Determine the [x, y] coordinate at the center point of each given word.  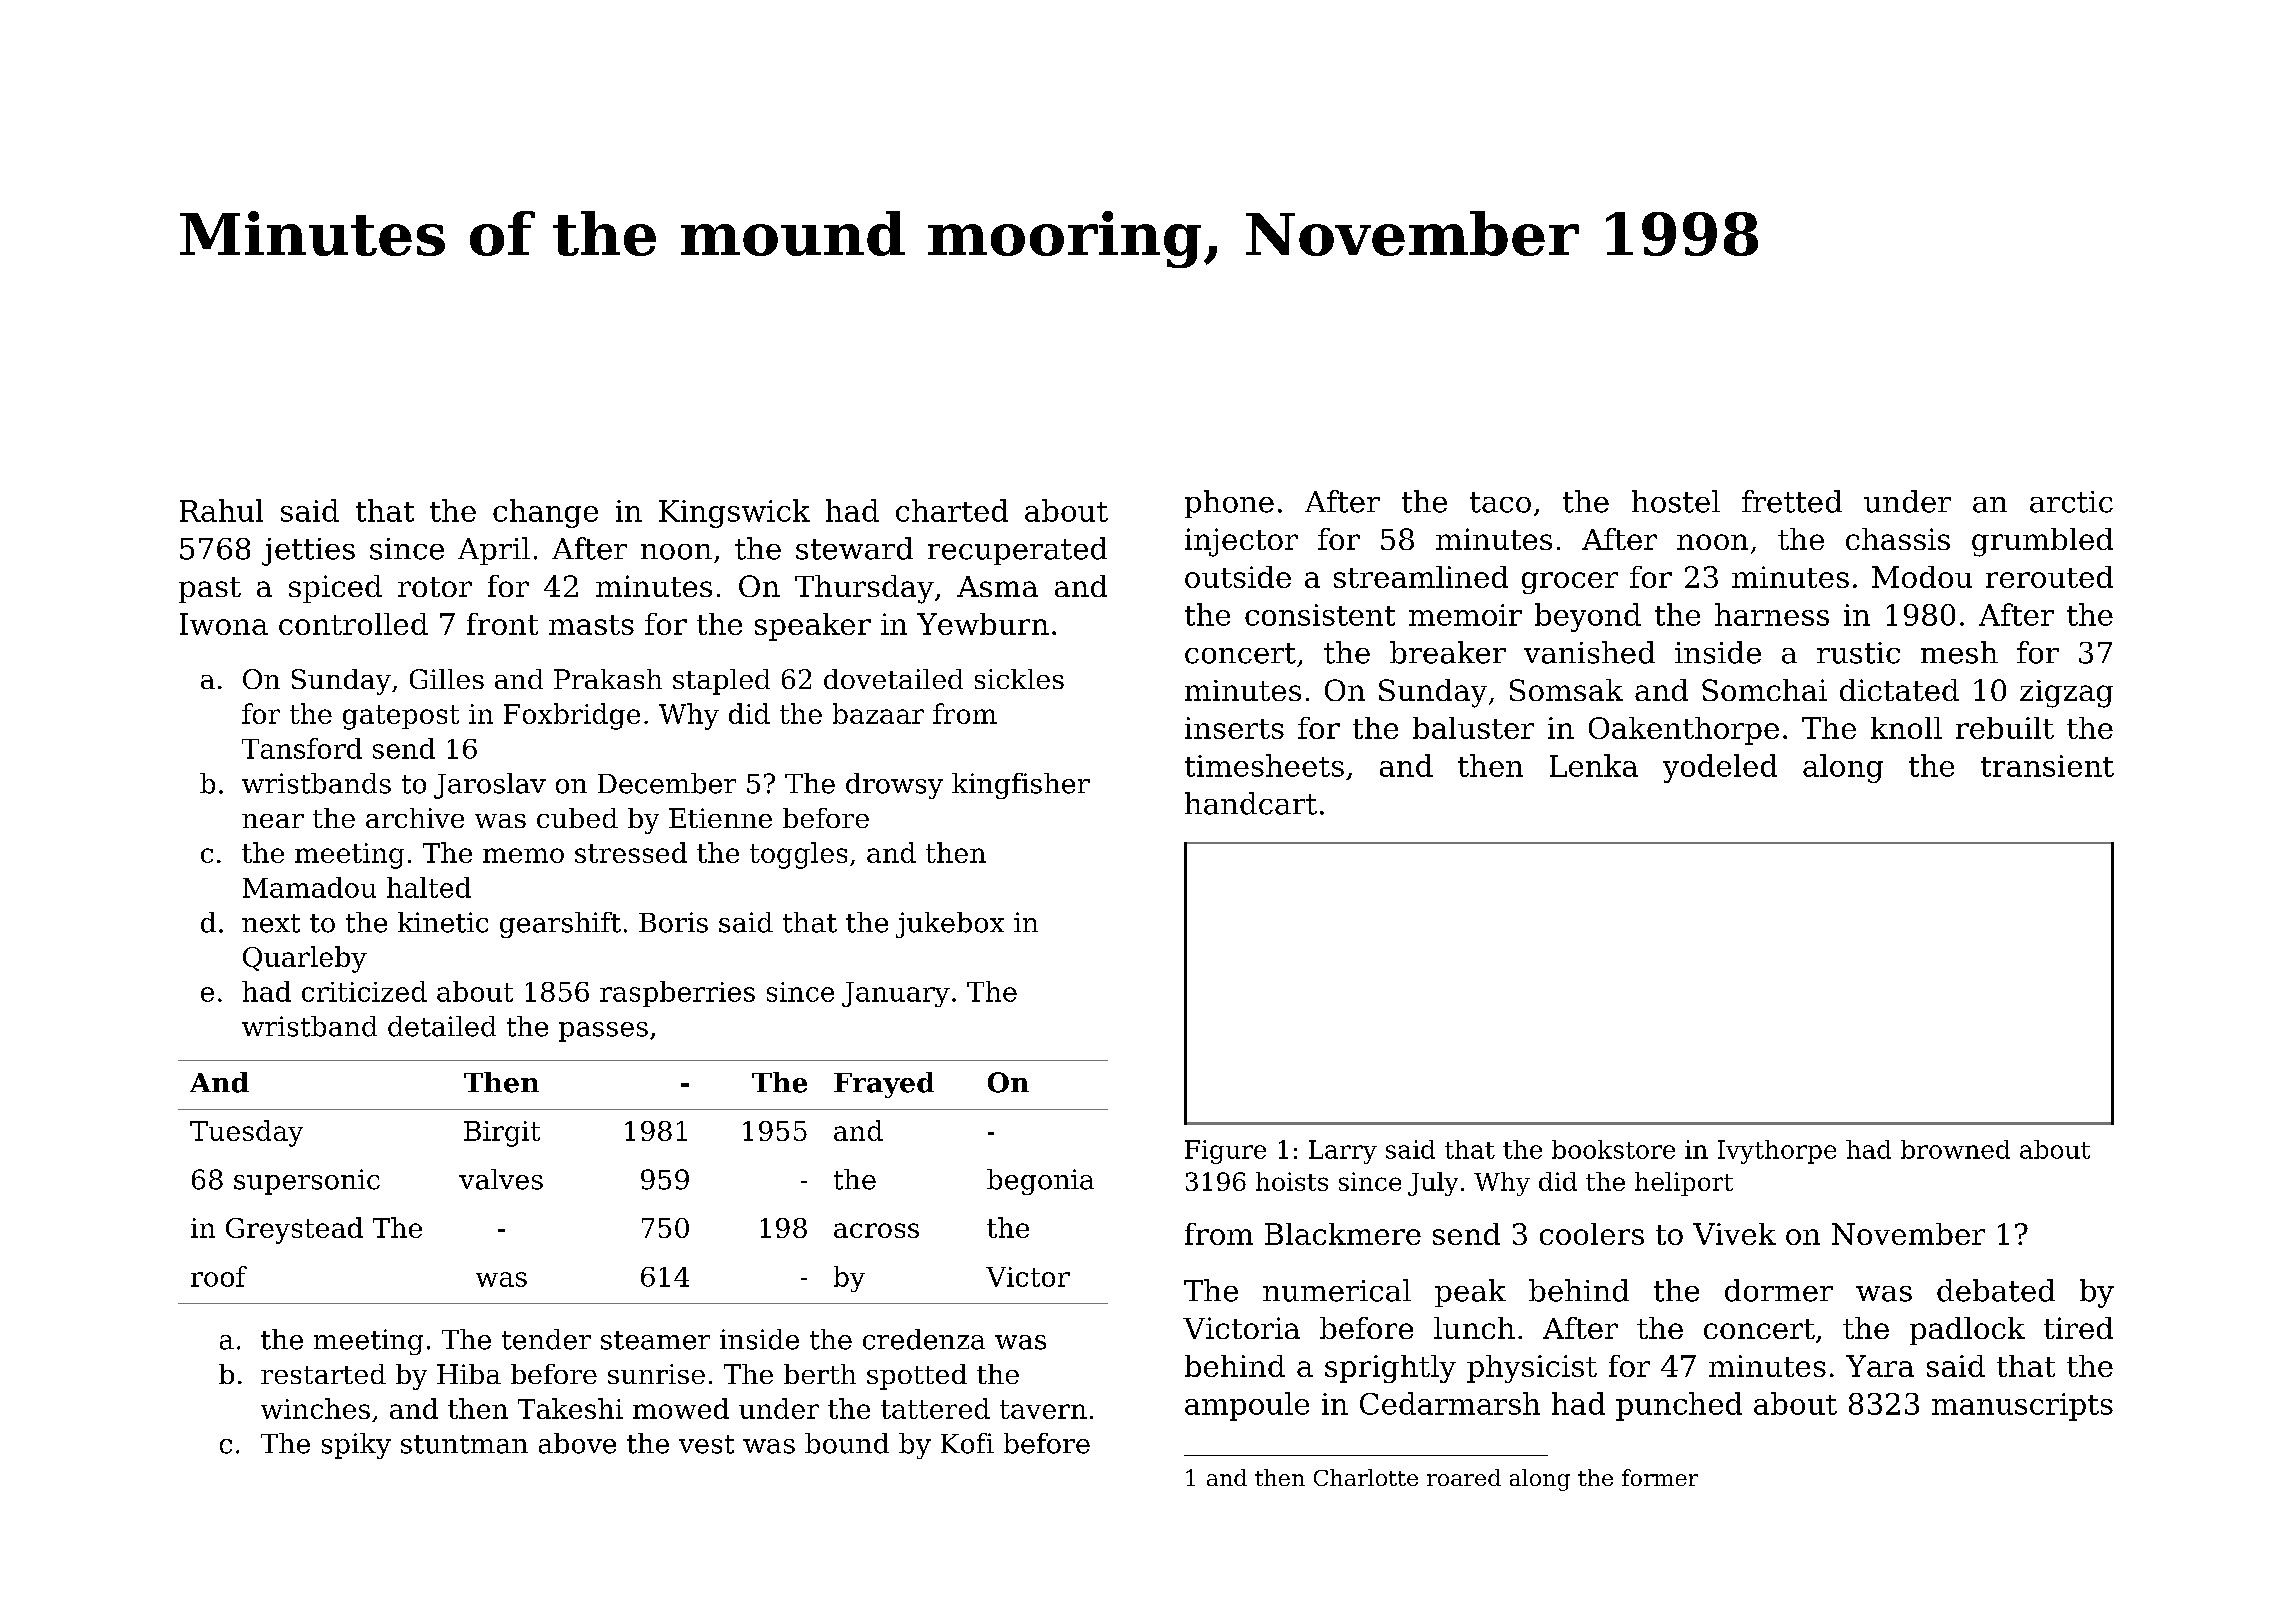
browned [1955, 1149]
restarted [323, 1374]
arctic [2071, 502]
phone [1229, 504]
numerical [1337, 1290]
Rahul [221, 510]
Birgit [502, 1134]
